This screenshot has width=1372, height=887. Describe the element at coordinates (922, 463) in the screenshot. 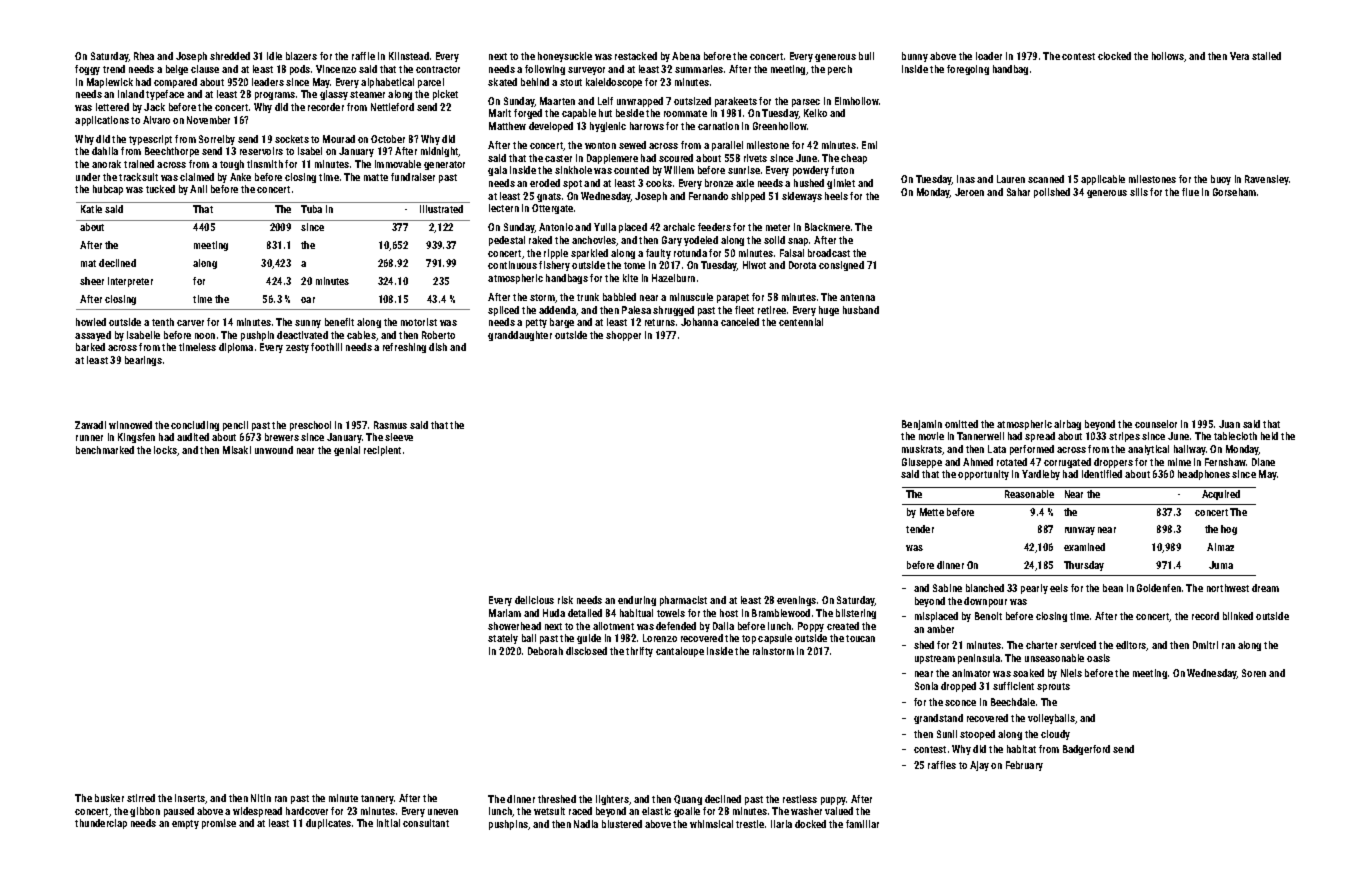

I see `Giuseppe` at that location.
